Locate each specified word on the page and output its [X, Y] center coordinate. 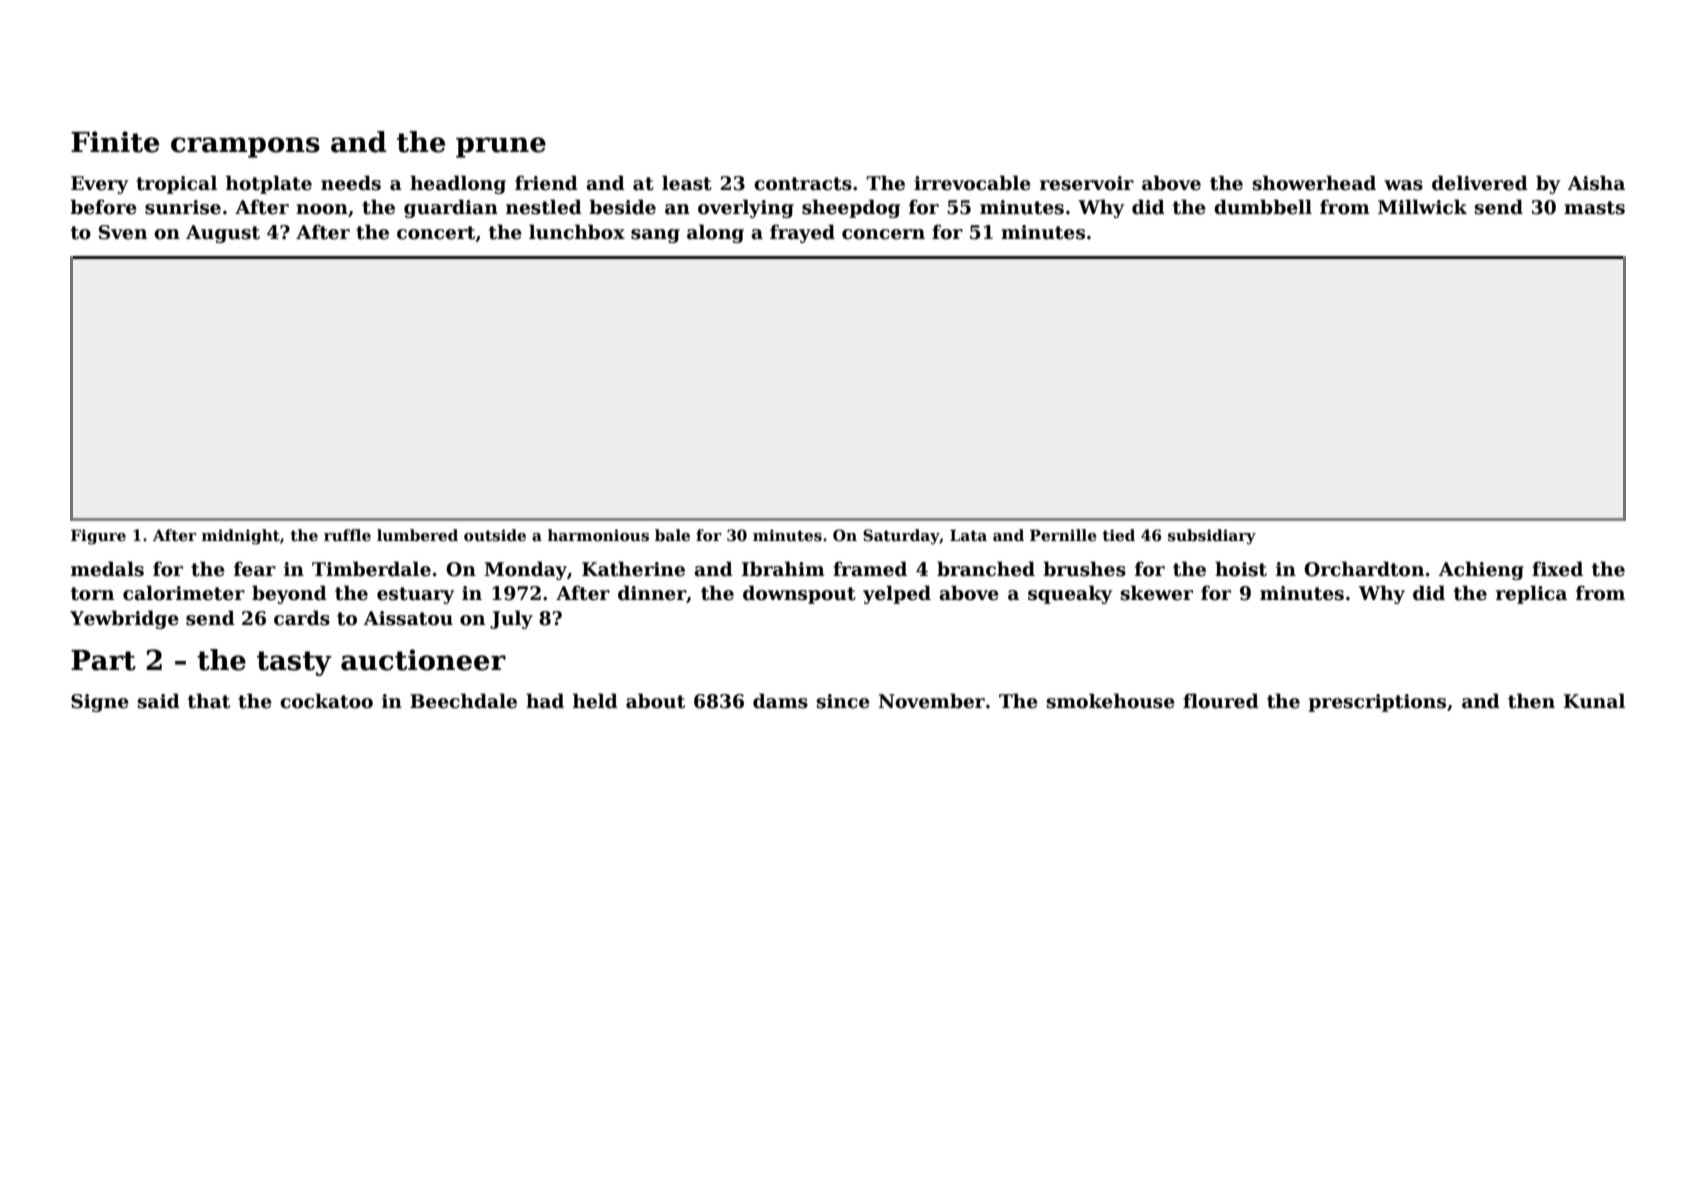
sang [655, 236]
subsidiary [1212, 537]
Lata [968, 535]
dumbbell [1263, 207]
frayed [802, 233]
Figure [98, 537]
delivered [1480, 183]
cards [302, 618]
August [223, 234]
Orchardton [1364, 569]
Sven [123, 232]
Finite [115, 142]
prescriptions [1377, 703]
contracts [803, 184]
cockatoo [326, 701]
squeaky [1070, 594]
